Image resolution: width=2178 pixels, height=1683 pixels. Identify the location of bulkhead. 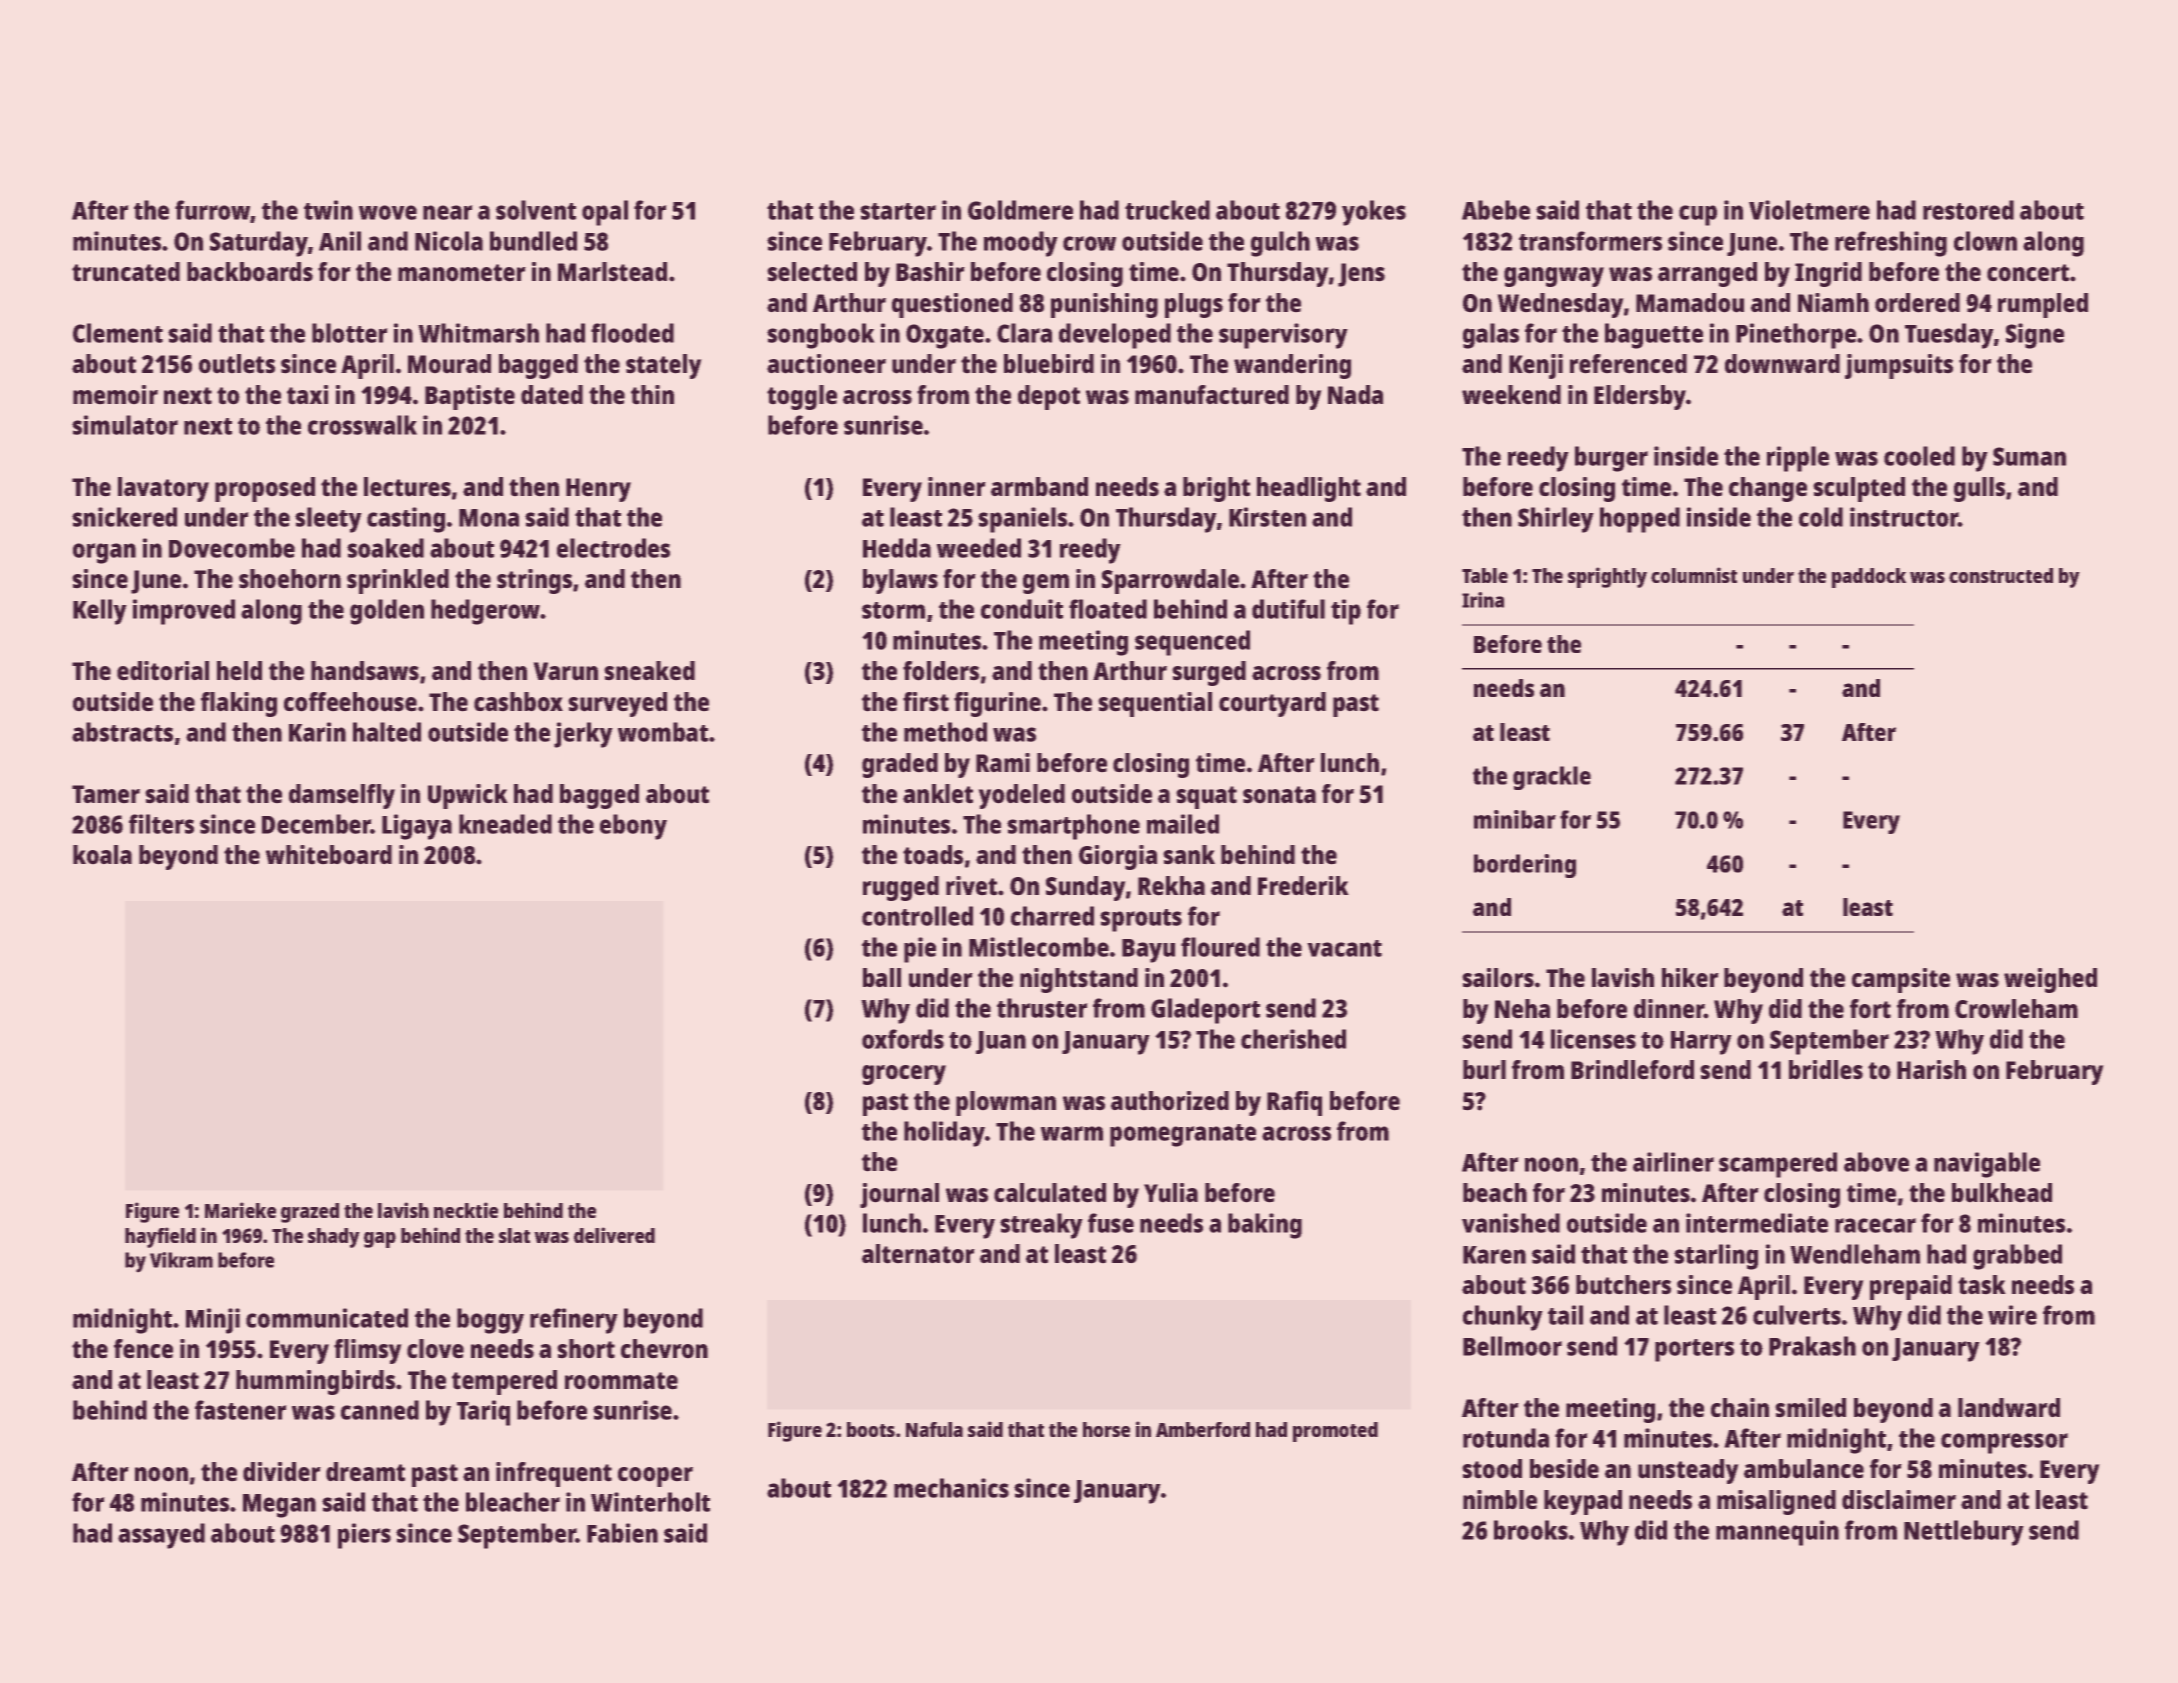
(2002, 1193).
